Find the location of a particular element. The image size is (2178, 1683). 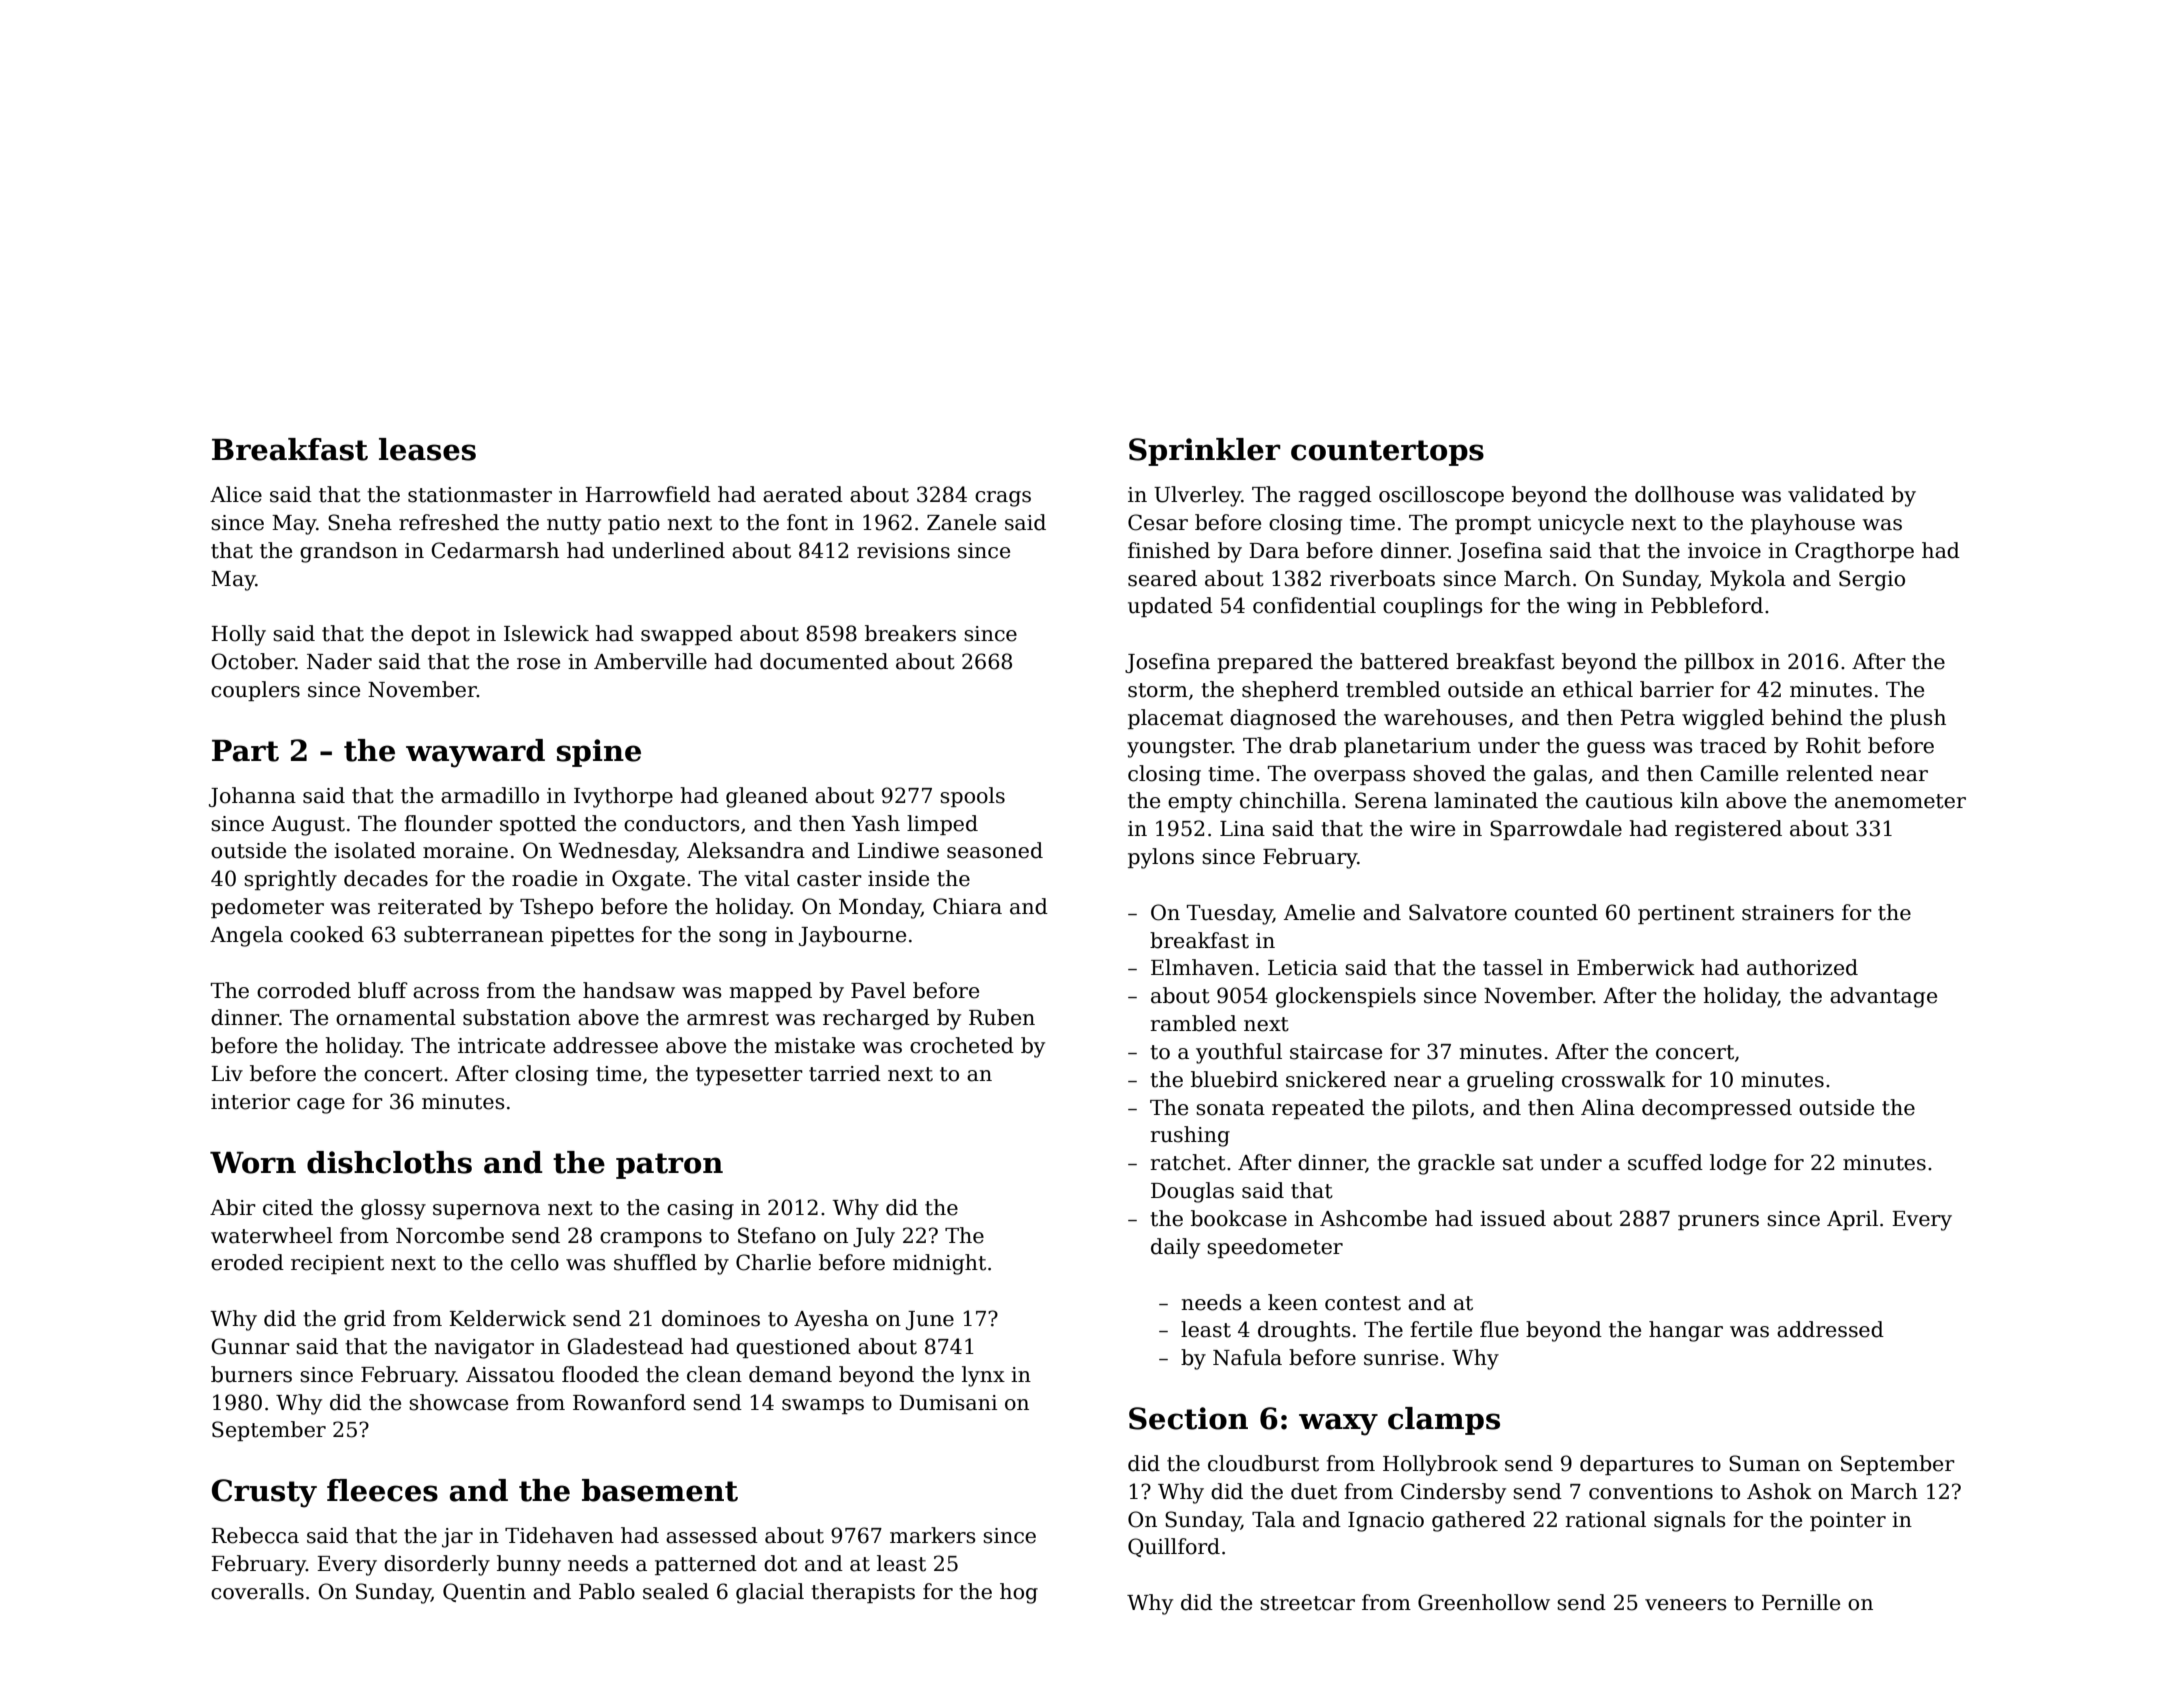

Cedarmarsh is located at coordinates (495, 550).
